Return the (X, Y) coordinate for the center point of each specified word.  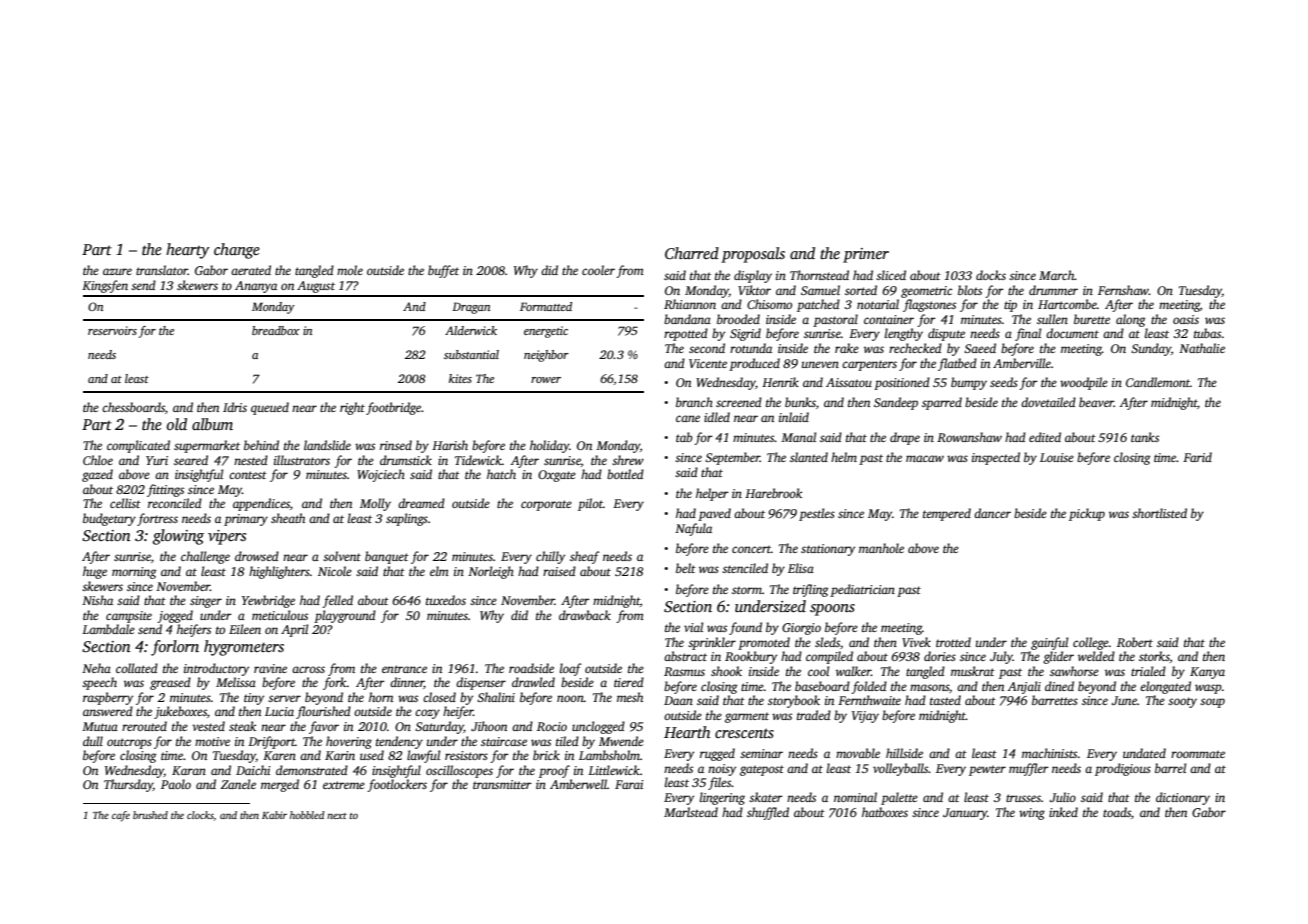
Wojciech (381, 475)
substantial (471, 354)
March (1056, 275)
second (707, 348)
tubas (1207, 333)
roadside (531, 668)
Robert (1135, 642)
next (337, 816)
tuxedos (446, 600)
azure (117, 271)
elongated (1165, 687)
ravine (270, 668)
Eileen (245, 629)
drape (905, 438)
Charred (692, 253)
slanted (809, 457)
